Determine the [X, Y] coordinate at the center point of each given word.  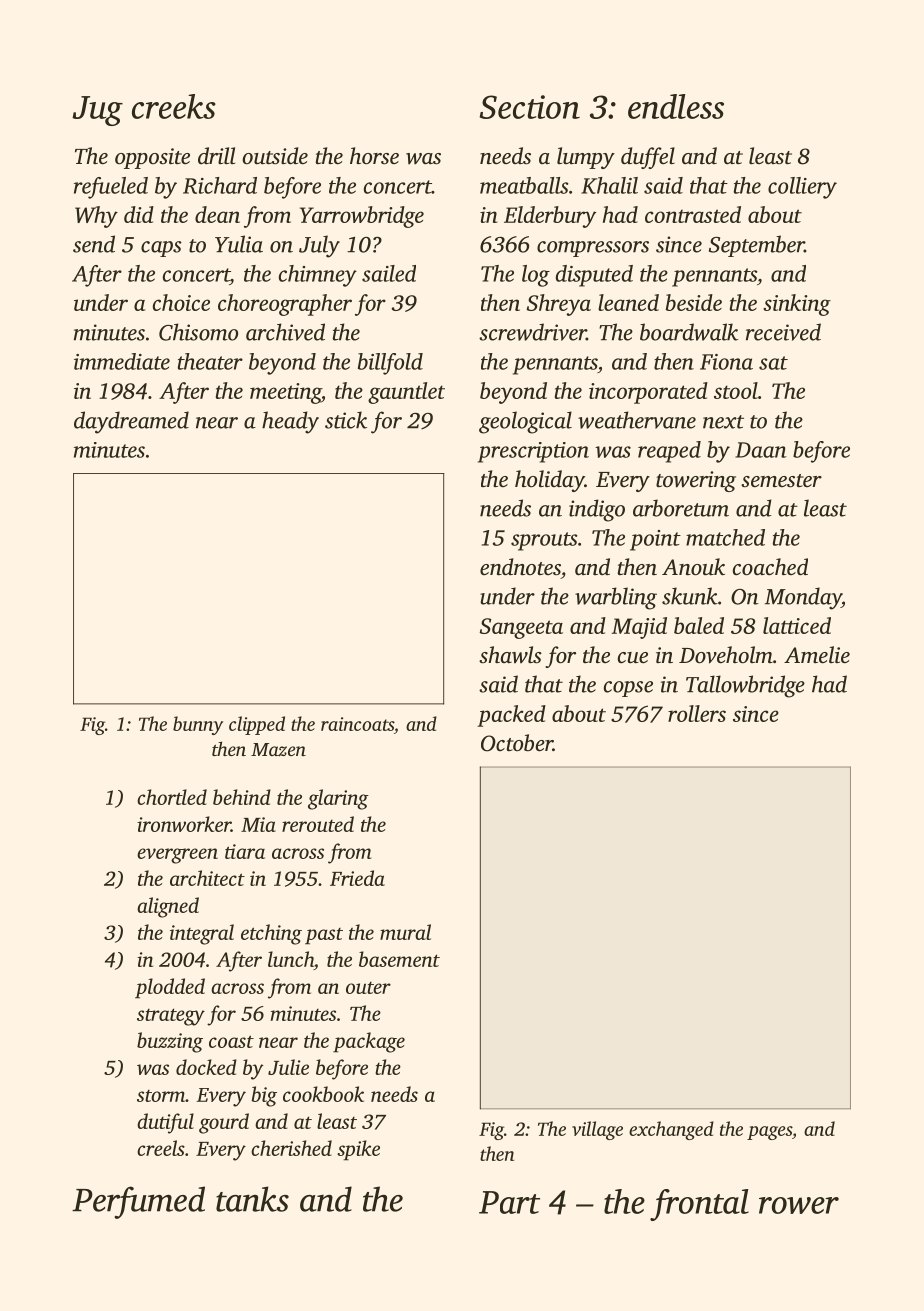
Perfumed [138, 1202]
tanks [252, 1199]
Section [530, 107]
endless [676, 106]
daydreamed [131, 422]
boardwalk [689, 332]
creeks [174, 106]
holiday [550, 481]
